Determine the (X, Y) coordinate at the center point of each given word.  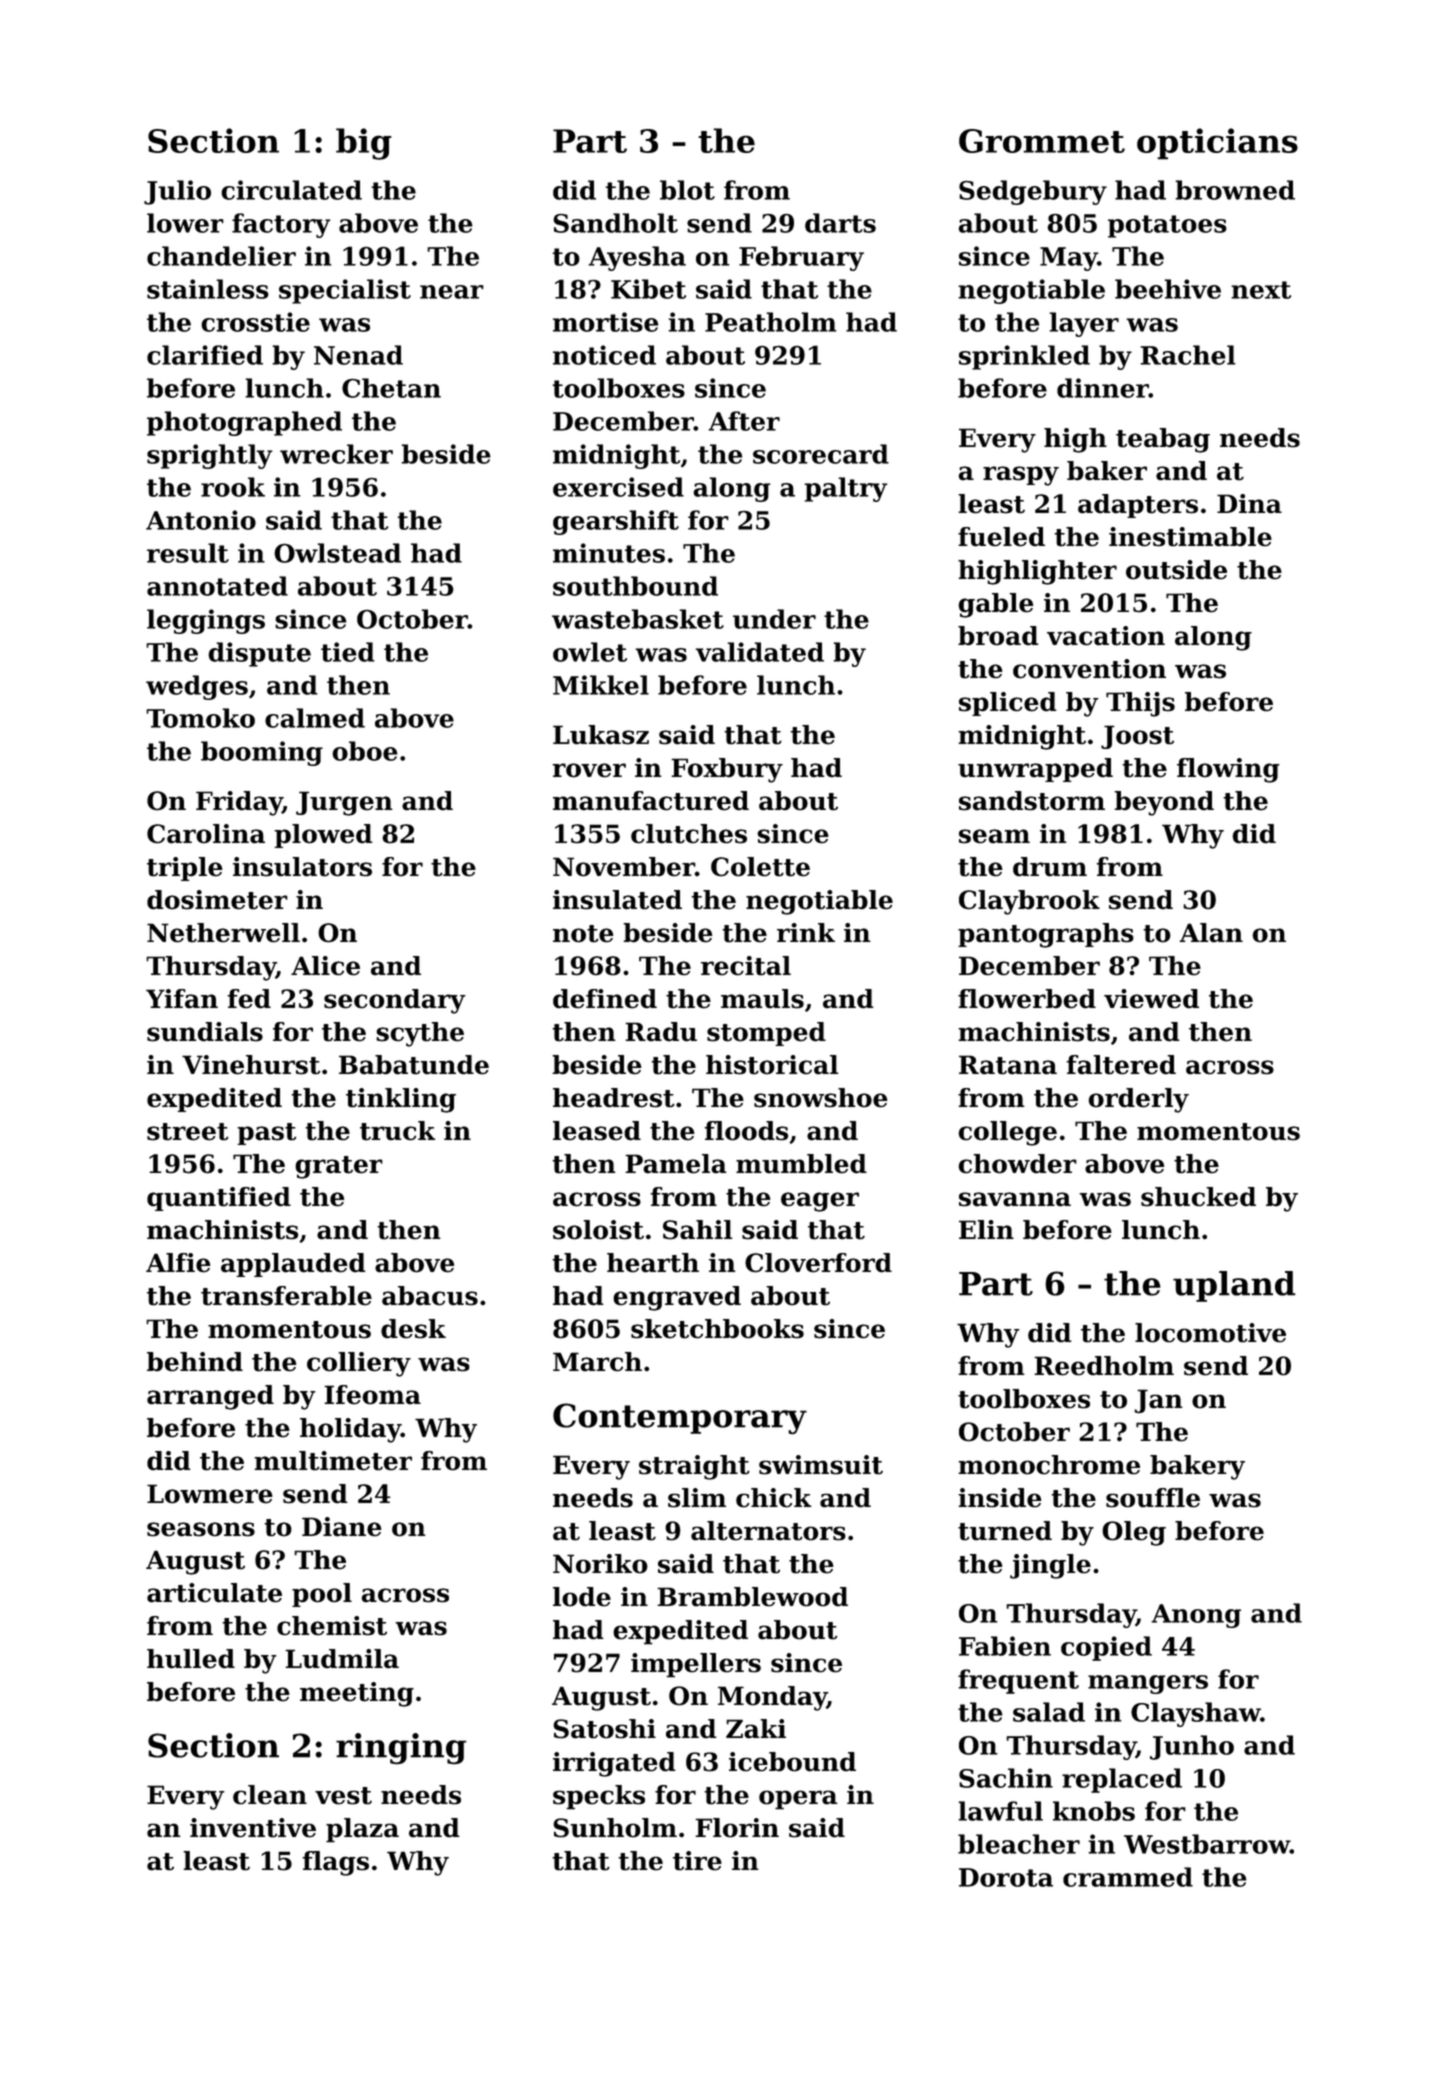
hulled (191, 1659)
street (187, 1132)
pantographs (1046, 935)
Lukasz (601, 735)
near (452, 292)
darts (840, 223)
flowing (1228, 770)
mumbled (801, 1164)
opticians (1217, 144)
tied (348, 652)
